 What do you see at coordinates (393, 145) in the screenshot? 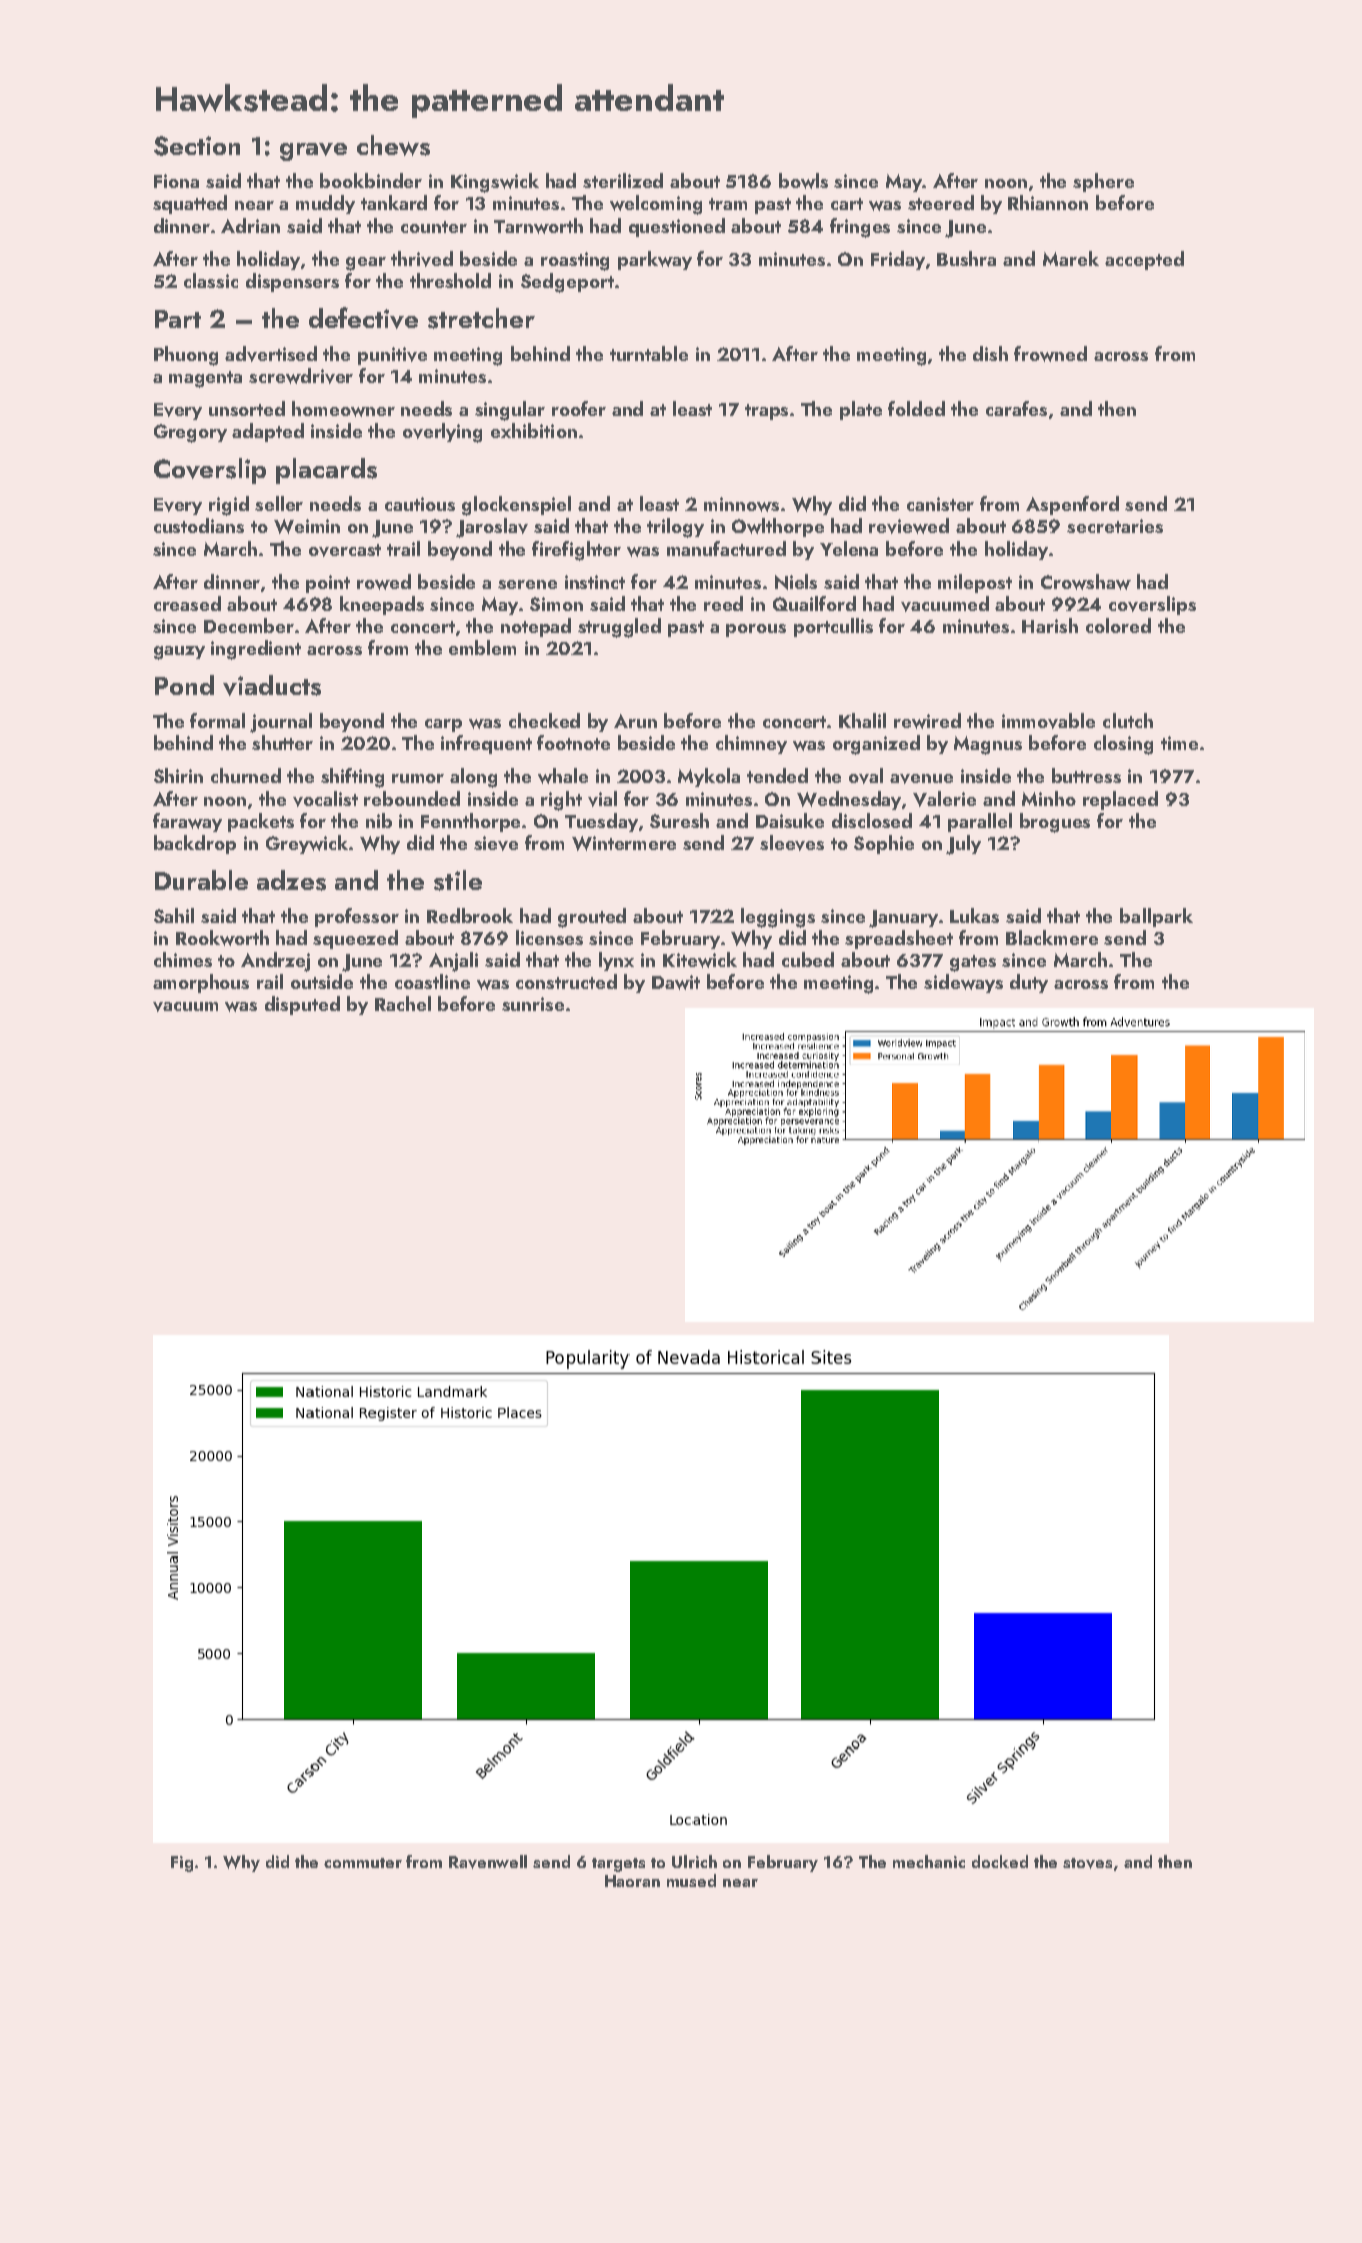
I see `chews` at bounding box center [393, 145].
